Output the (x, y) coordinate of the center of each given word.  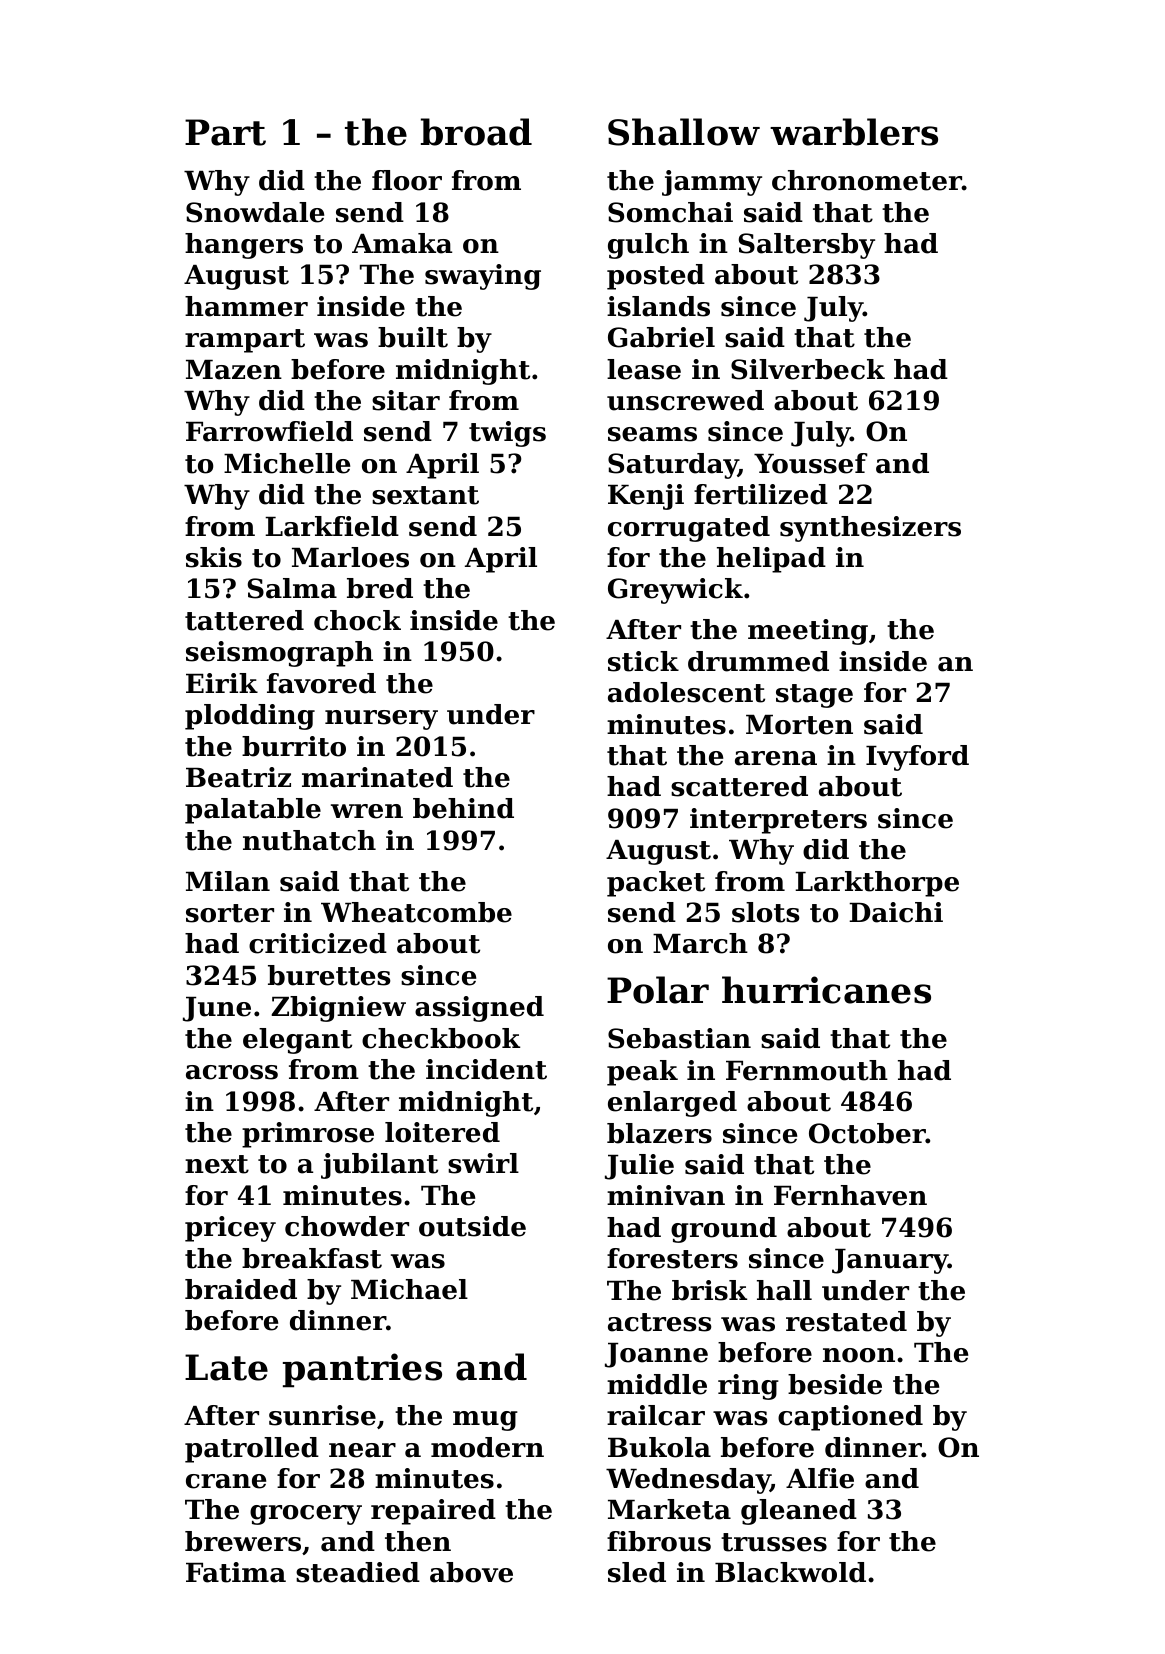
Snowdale (255, 212)
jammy (712, 183)
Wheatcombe (416, 912)
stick (643, 661)
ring (748, 1387)
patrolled (252, 1450)
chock (357, 620)
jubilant (379, 1166)
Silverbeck (808, 369)
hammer (246, 306)
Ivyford (917, 758)
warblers (854, 132)
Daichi (896, 912)
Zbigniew (338, 1009)
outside (472, 1226)
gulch (648, 246)
